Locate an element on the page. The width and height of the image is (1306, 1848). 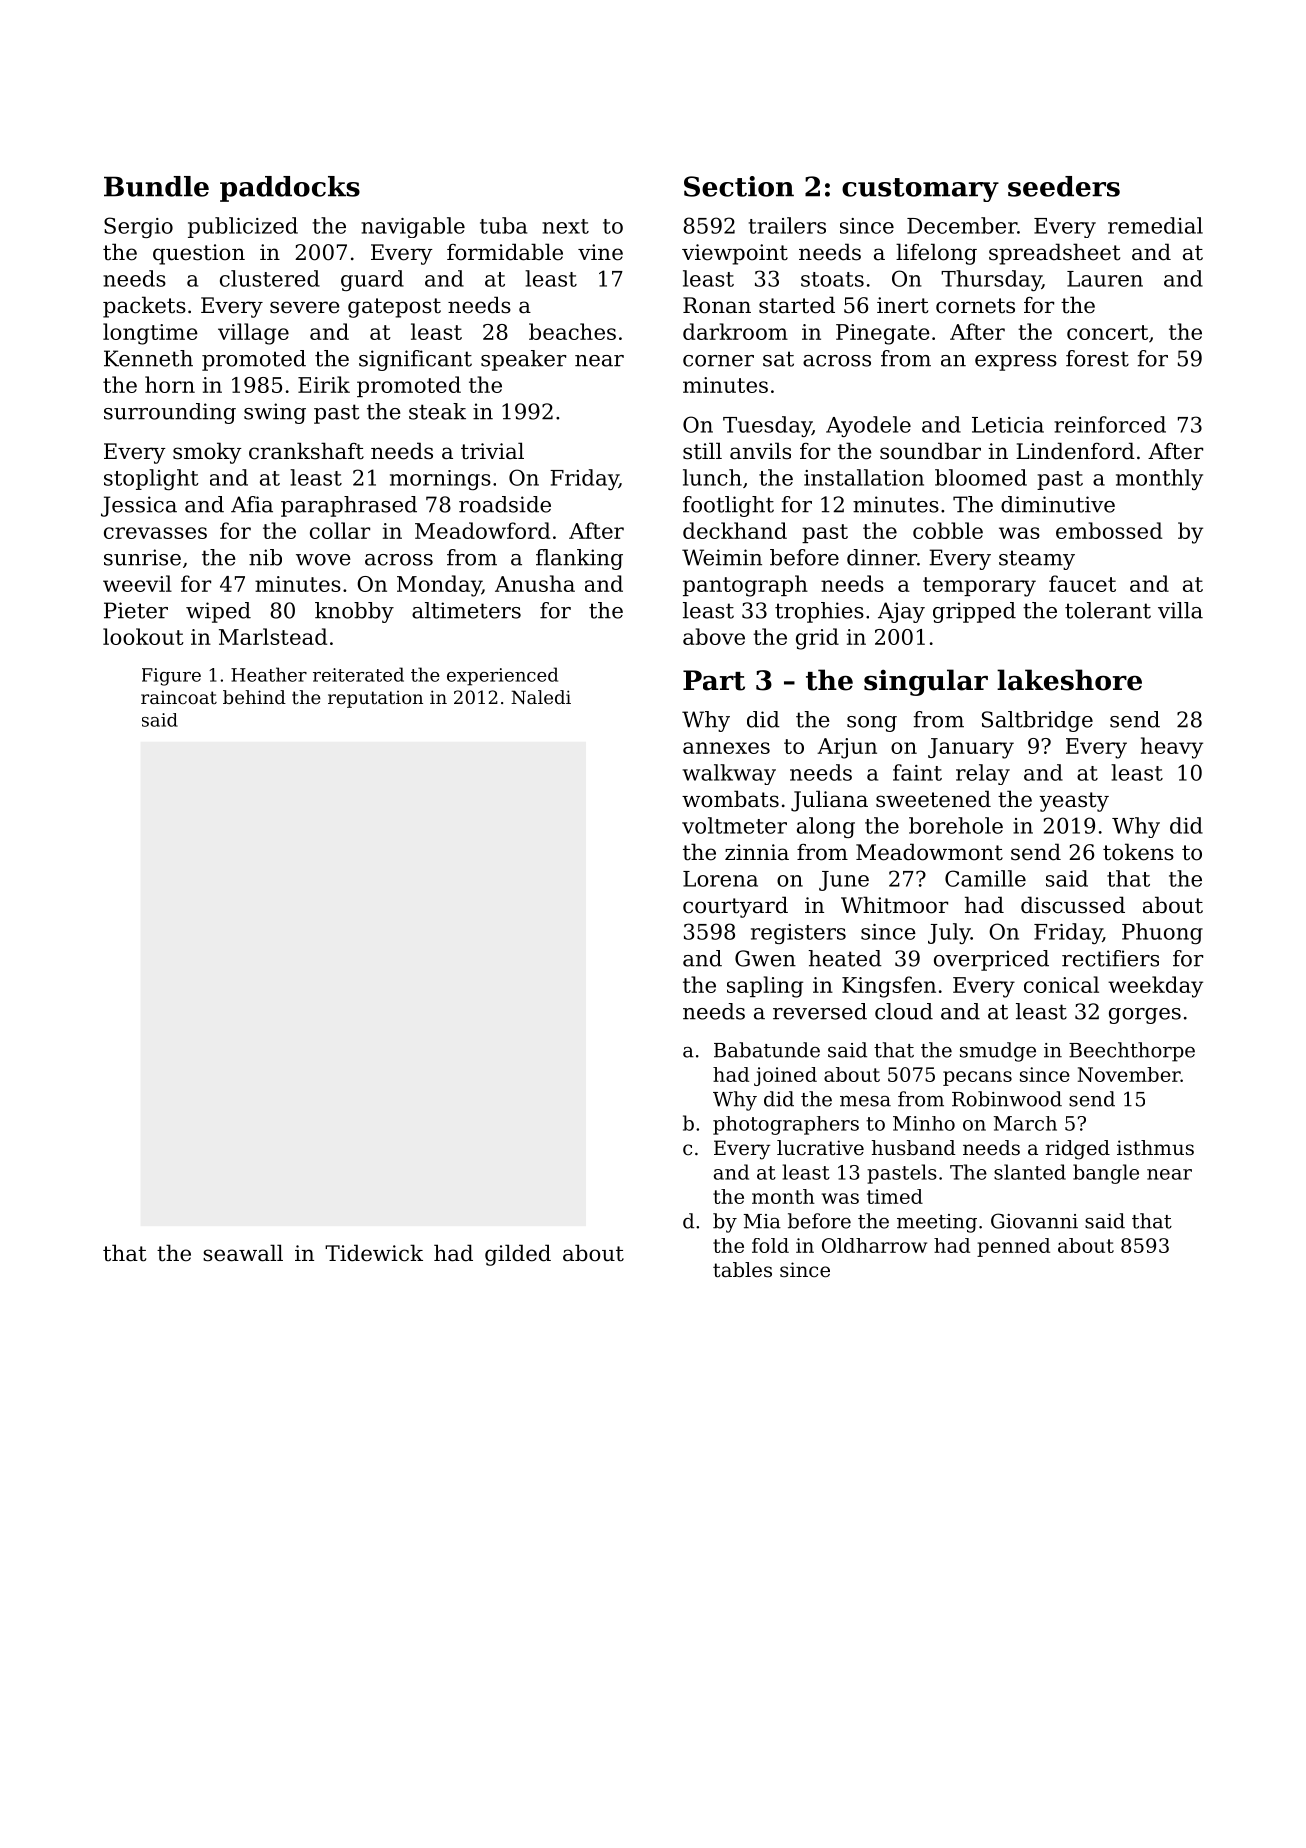
surrounding is located at coordinates (170, 413).
